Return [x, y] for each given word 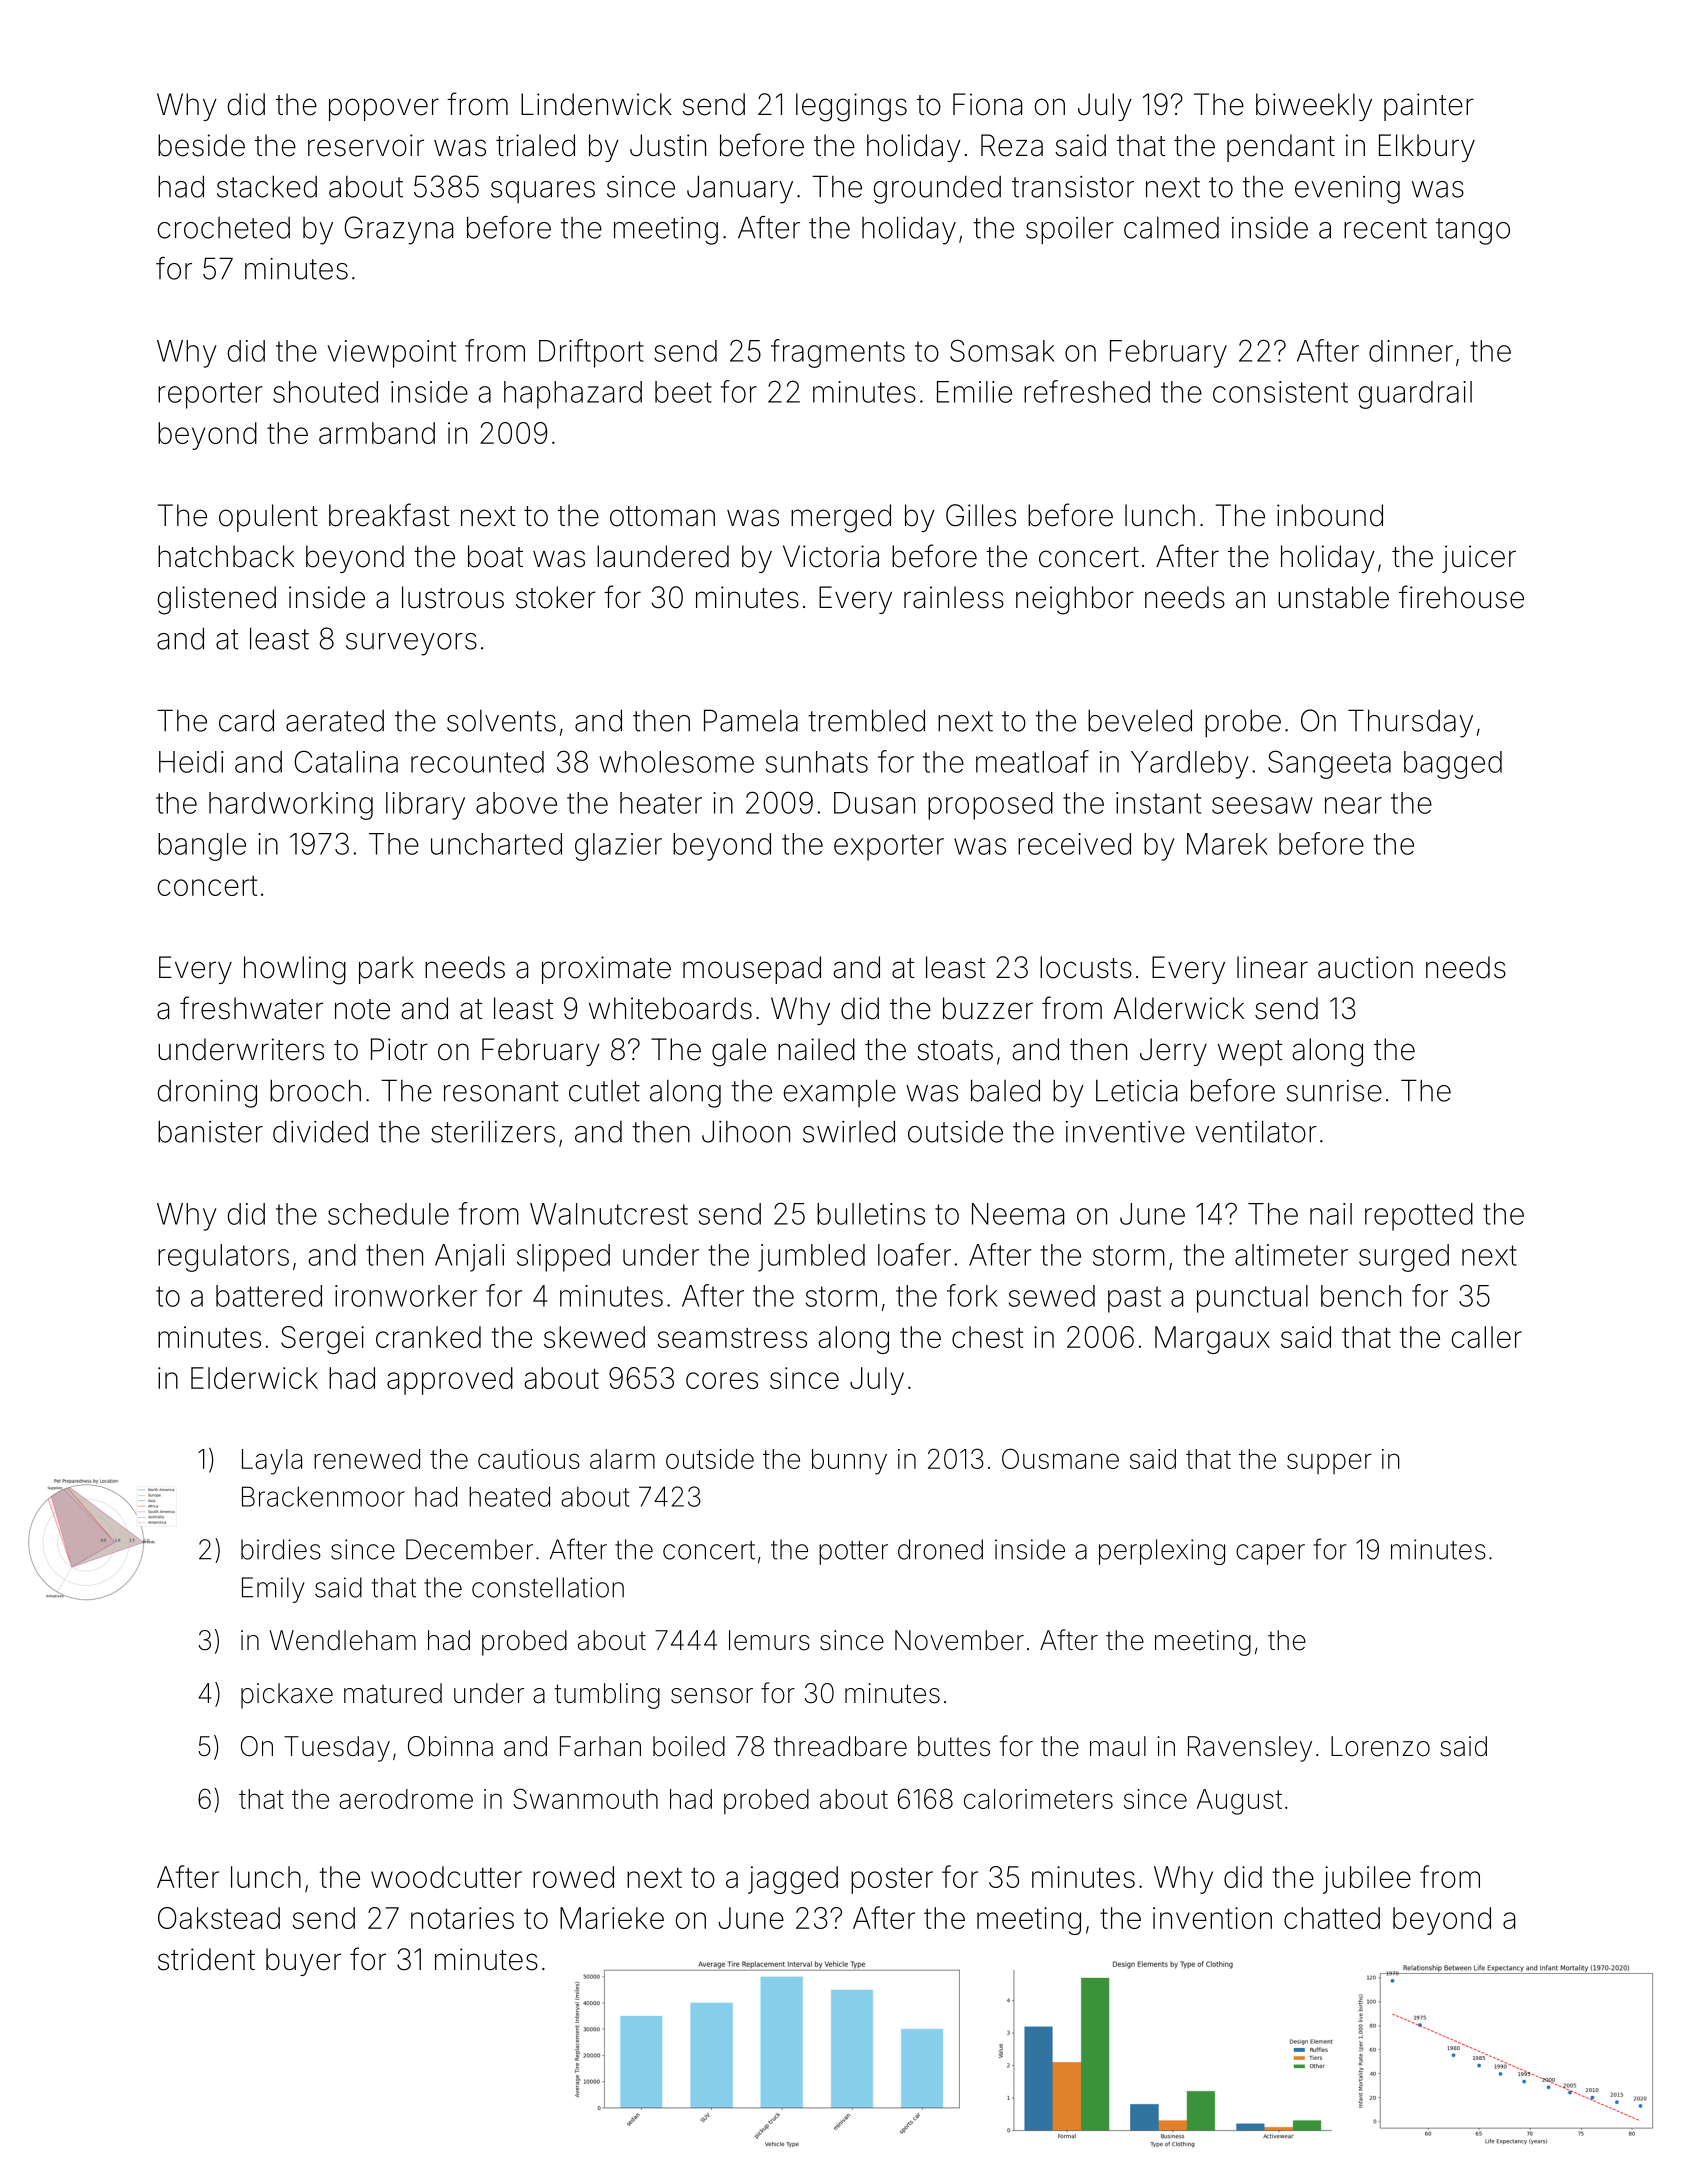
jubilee [1367, 1880]
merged [841, 518]
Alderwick [1179, 1008]
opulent [268, 518]
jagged [793, 1880]
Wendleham [342, 1640]
